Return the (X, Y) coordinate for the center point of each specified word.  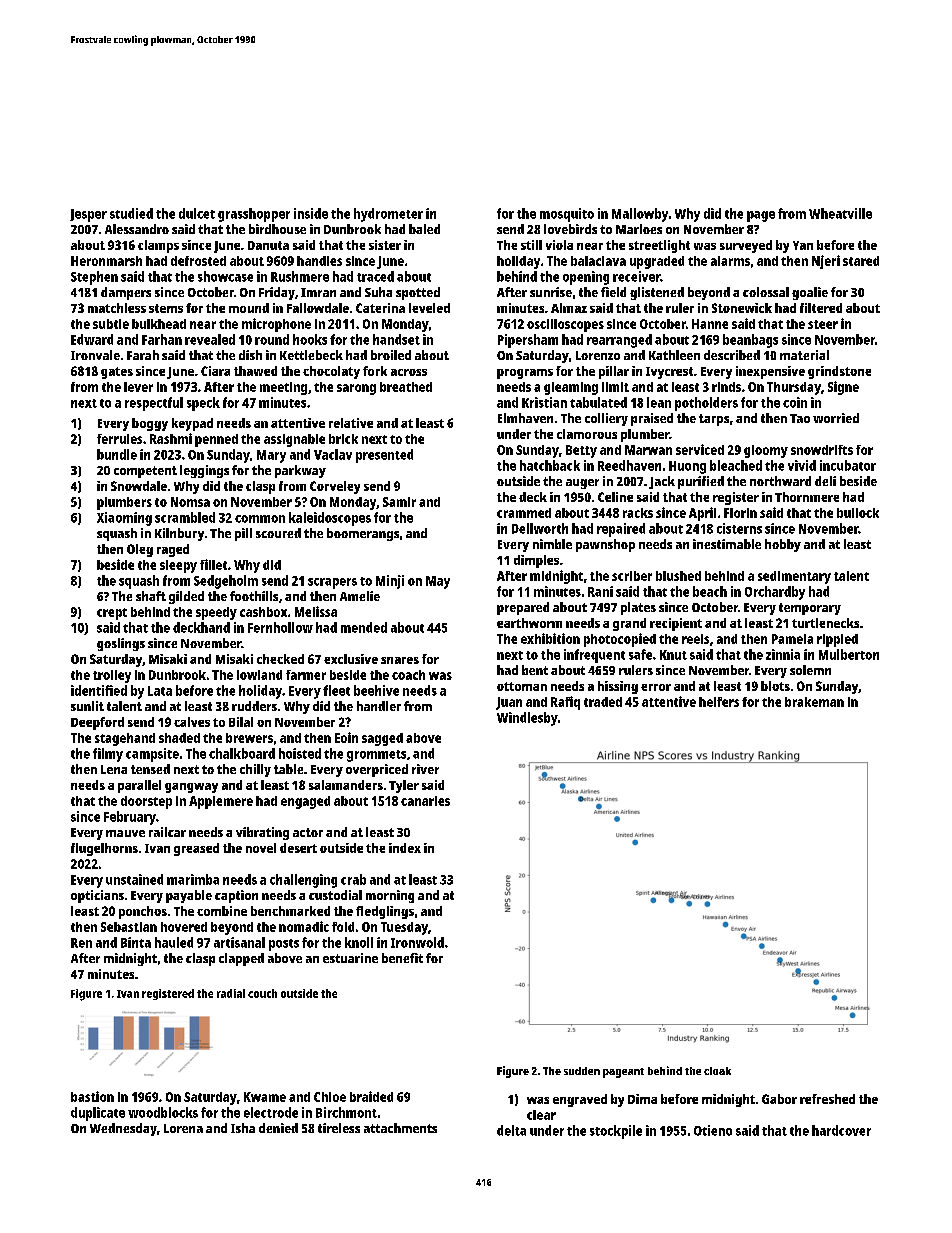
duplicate (98, 1114)
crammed (524, 513)
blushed (678, 576)
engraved (580, 1100)
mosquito (567, 215)
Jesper (88, 215)
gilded (186, 597)
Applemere (221, 802)
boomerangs (363, 534)
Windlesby (527, 719)
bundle (117, 454)
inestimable (727, 544)
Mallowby (640, 215)
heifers (719, 702)
